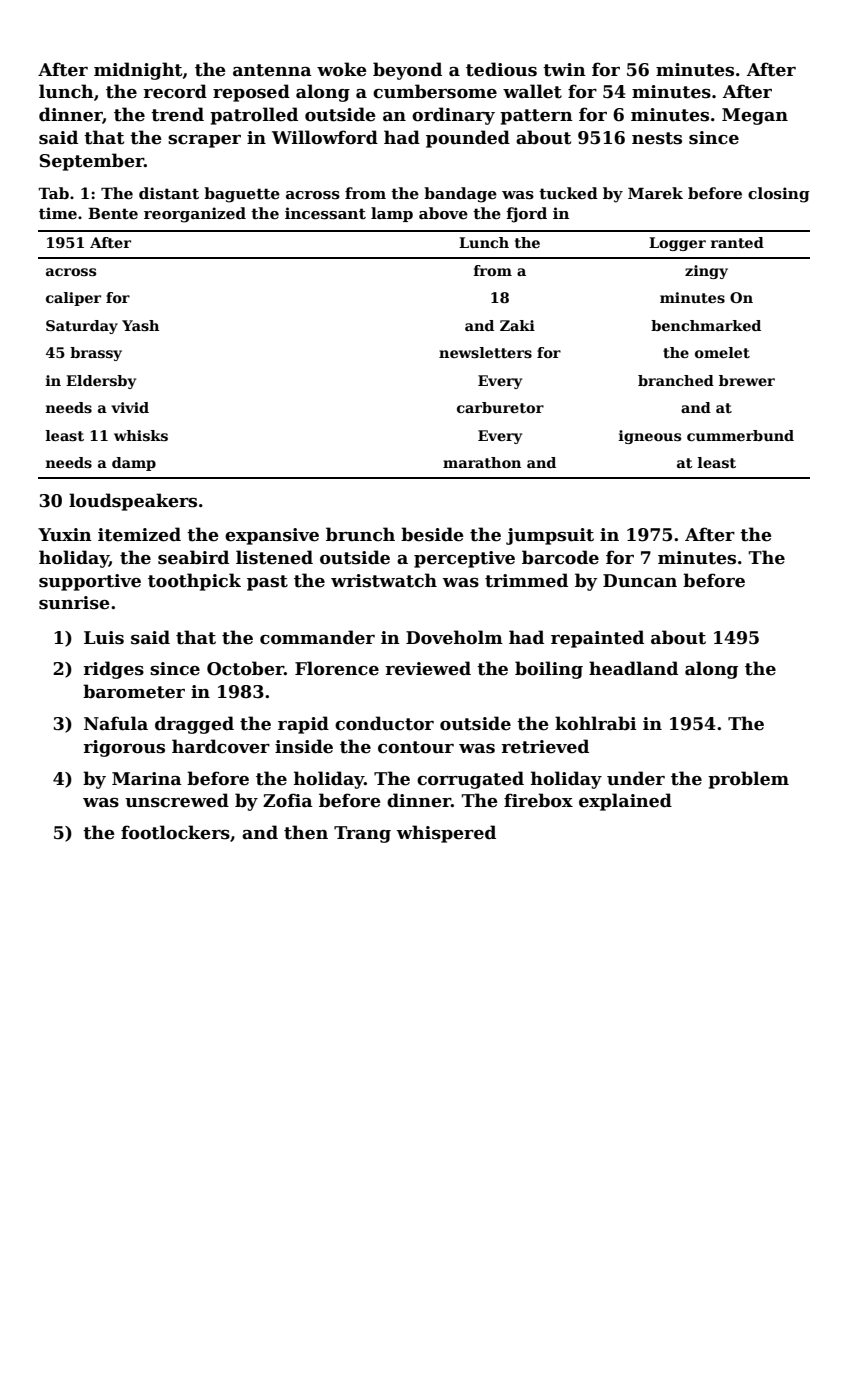  I want to click on nests, so click(657, 138).
